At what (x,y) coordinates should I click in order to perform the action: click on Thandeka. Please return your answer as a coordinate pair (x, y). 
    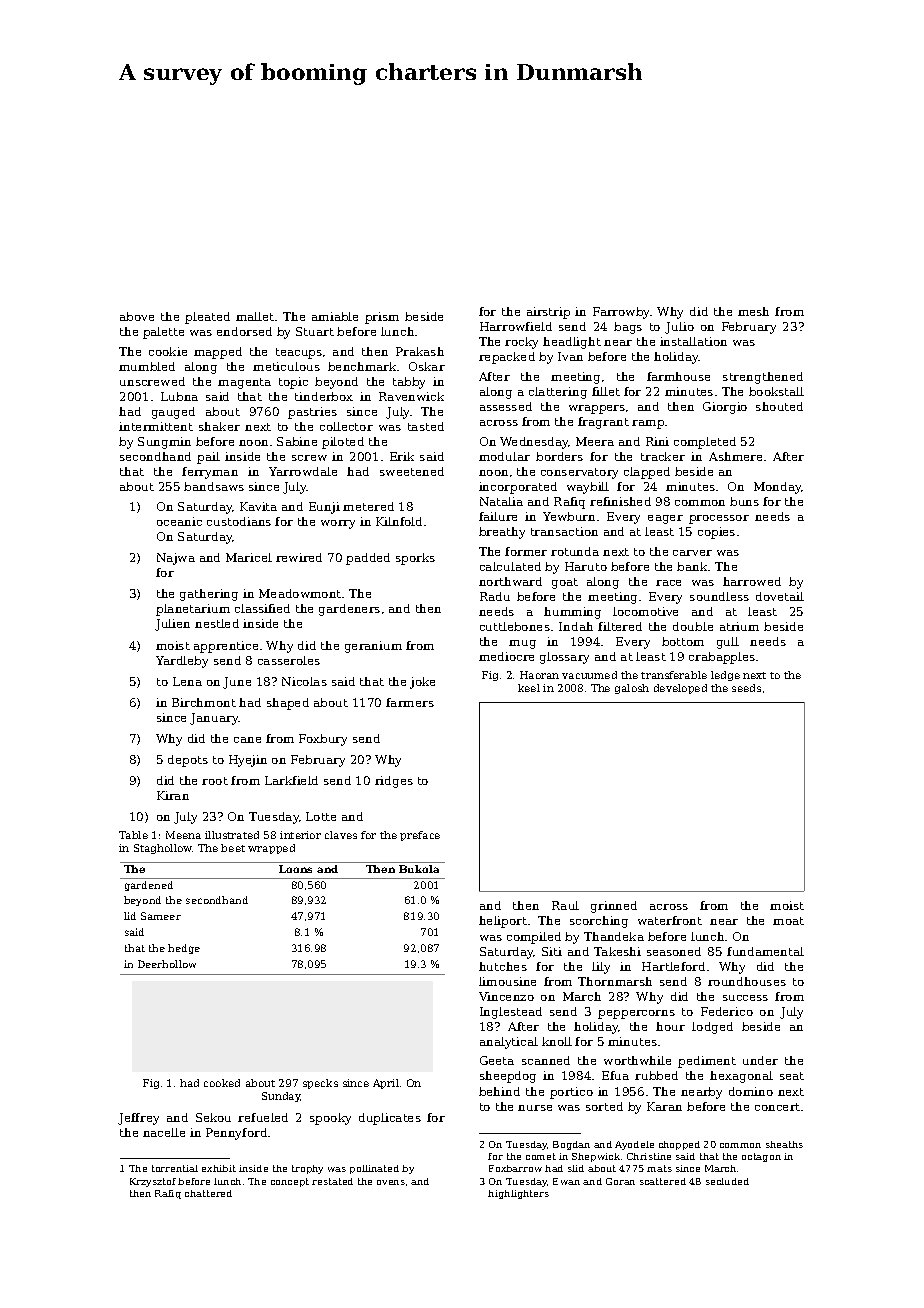
    Looking at the image, I should click on (614, 936).
